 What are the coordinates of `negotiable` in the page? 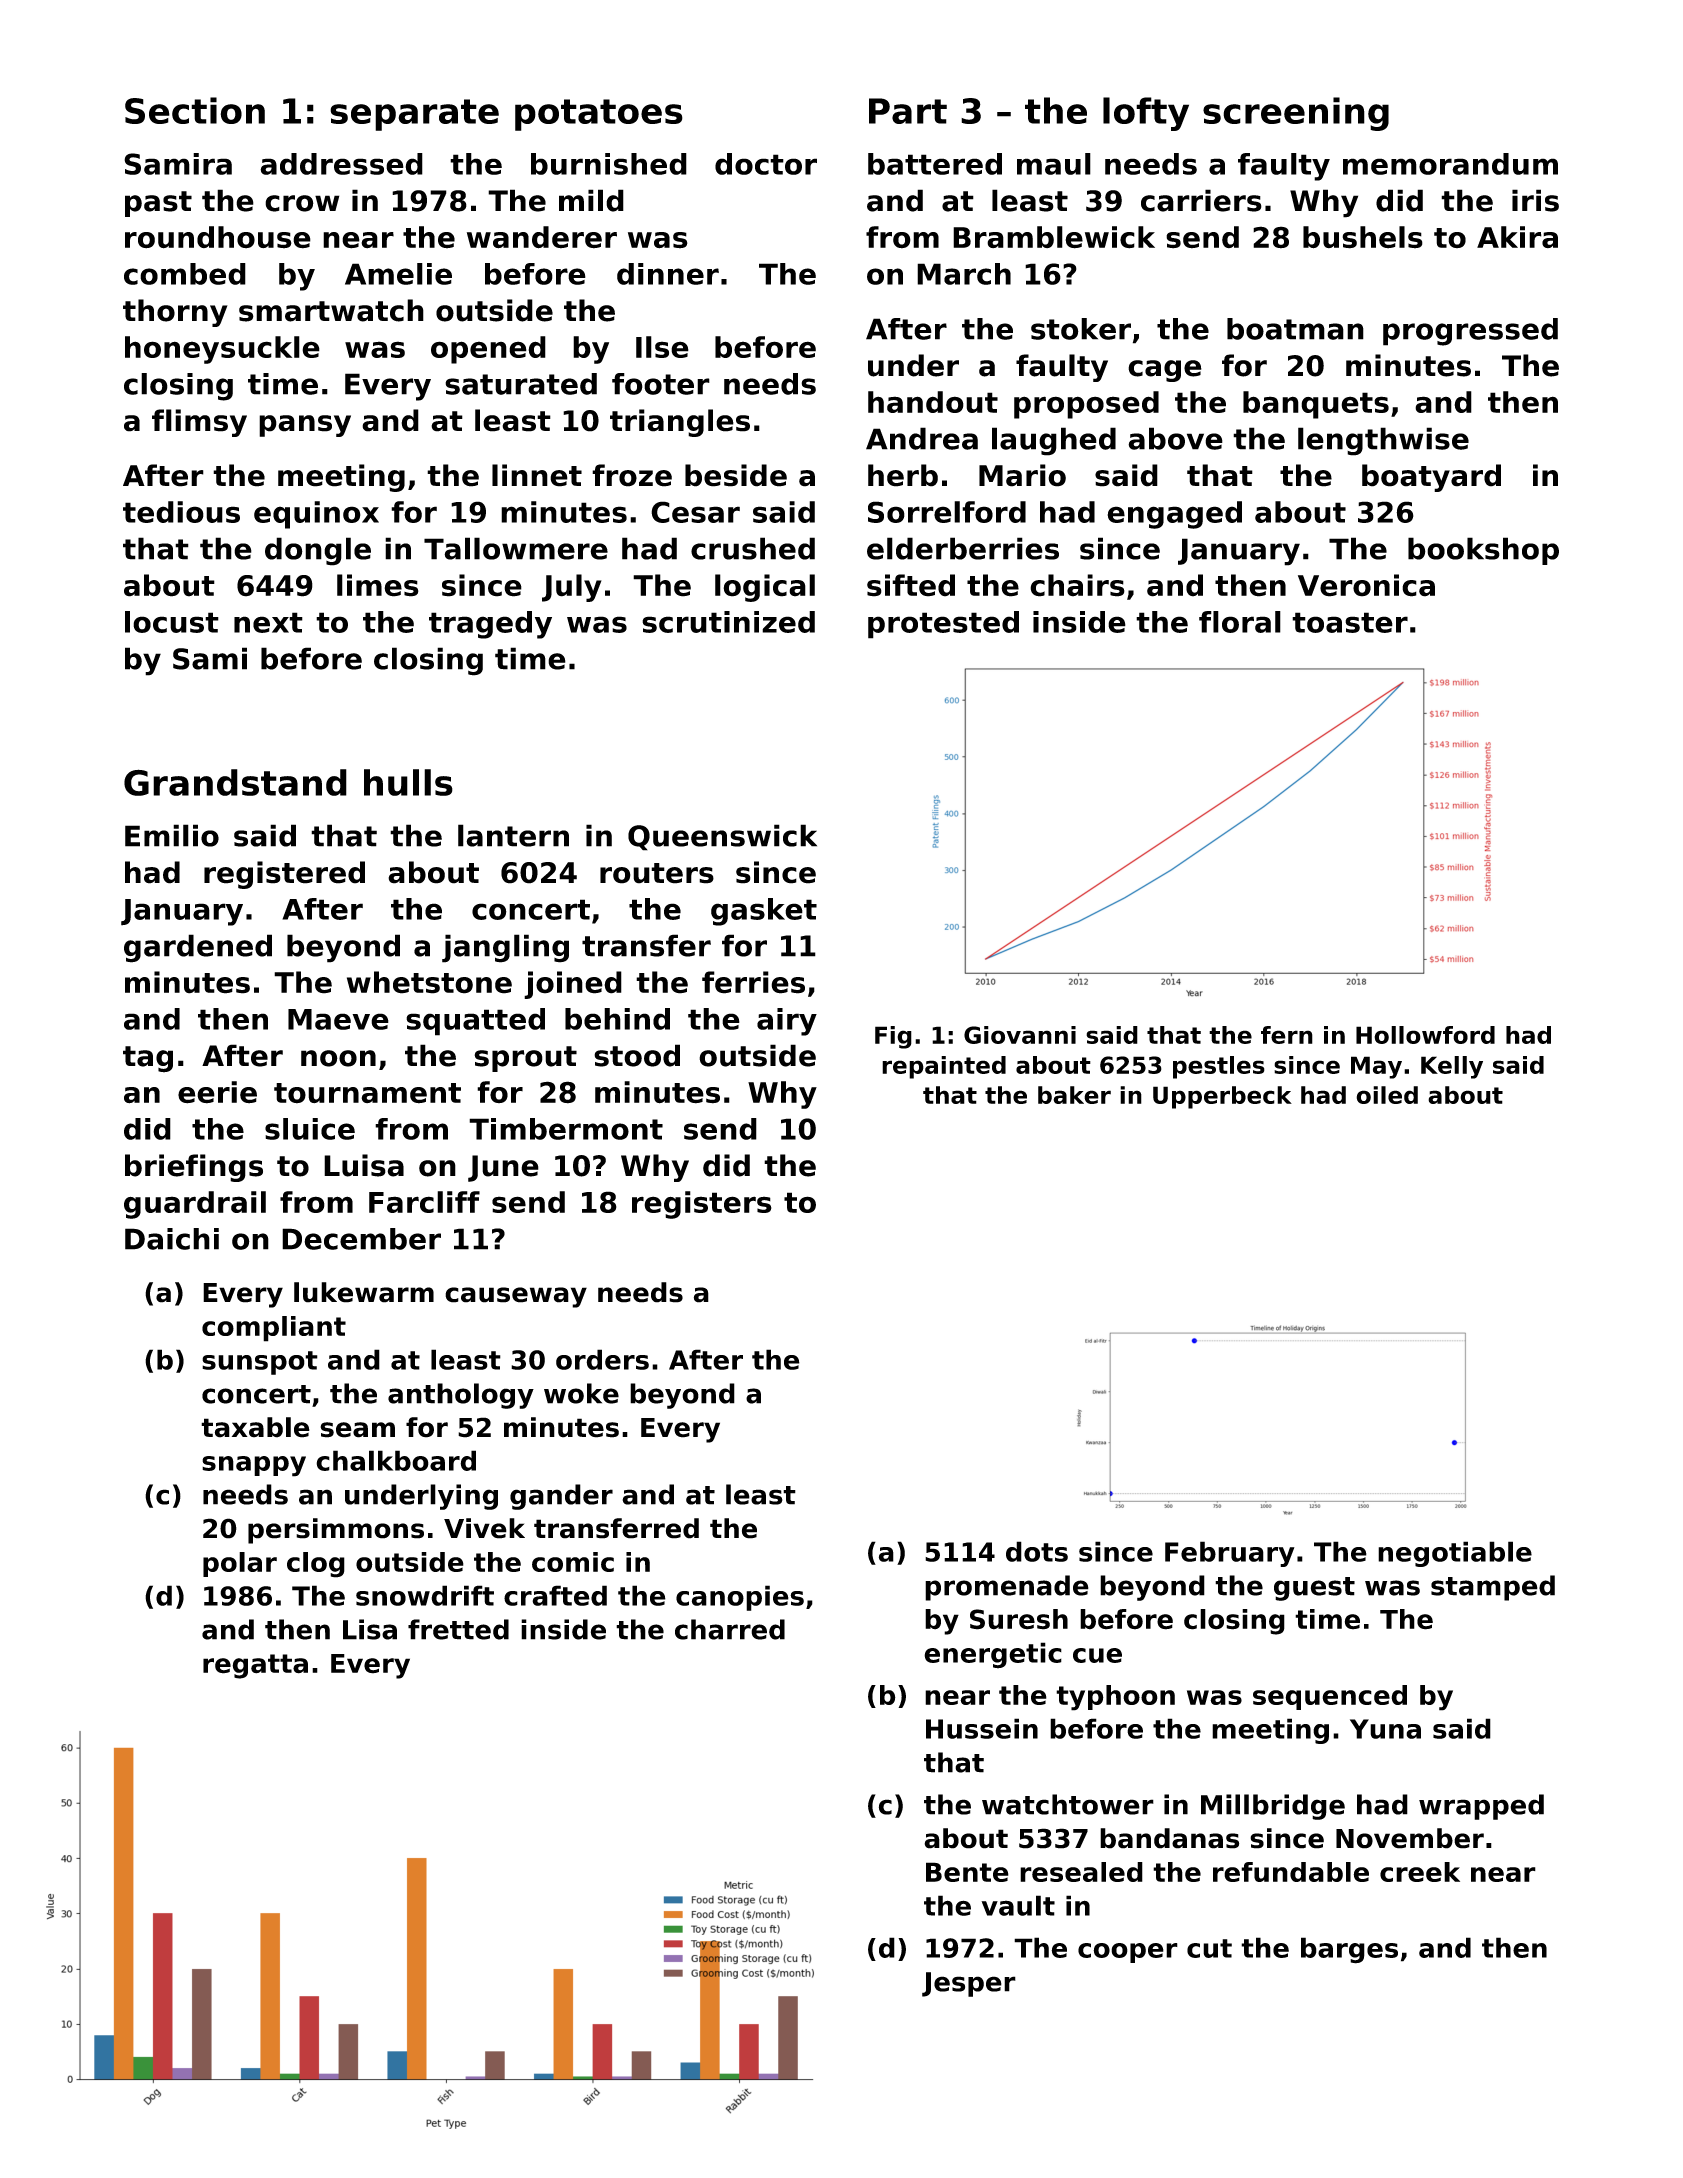 It's located at (1455, 1554).
